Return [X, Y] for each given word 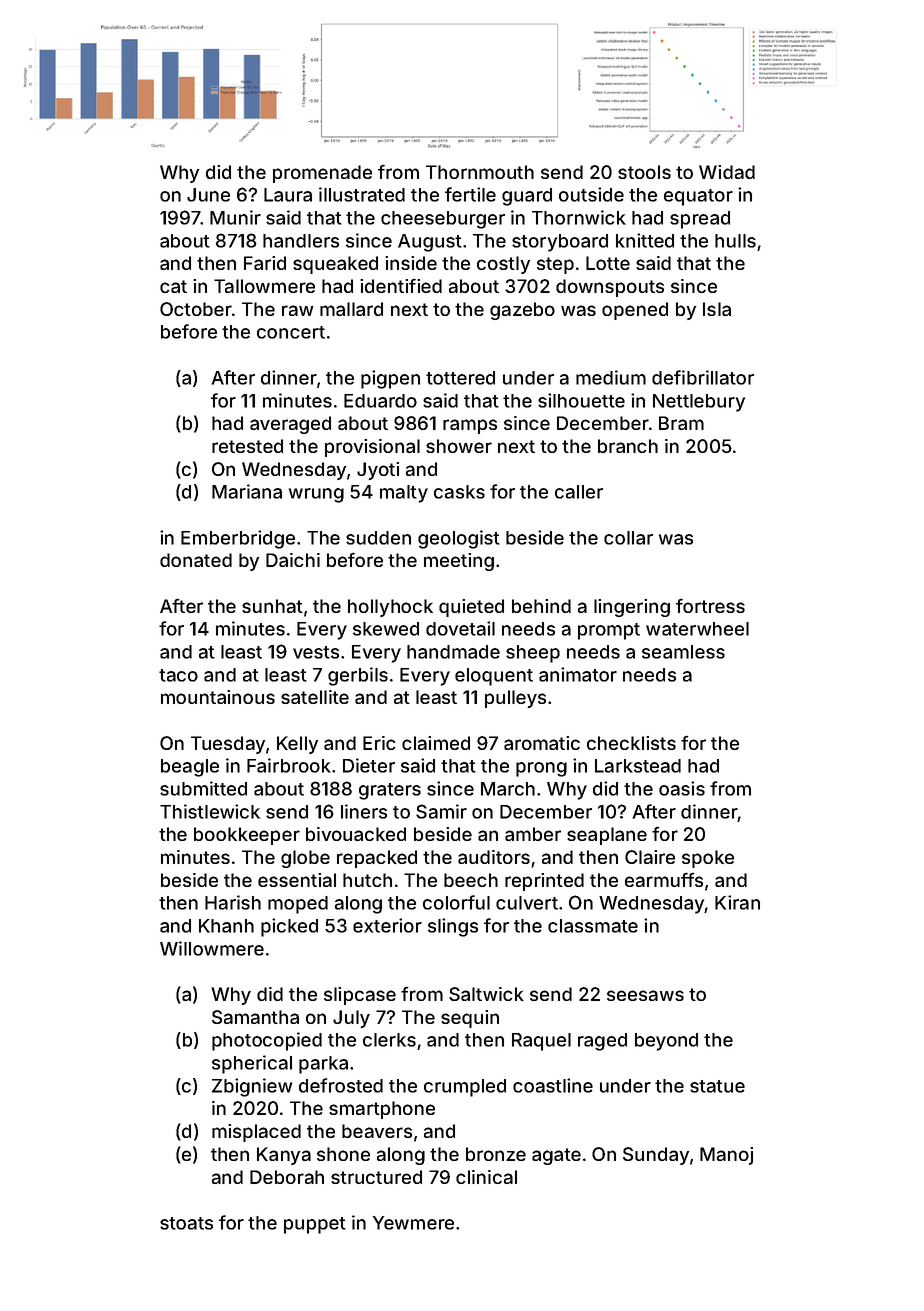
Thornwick [579, 217]
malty [404, 494]
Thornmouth [480, 172]
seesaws [645, 995]
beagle [190, 768]
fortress [710, 606]
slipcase [360, 996]
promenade [322, 174]
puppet [315, 1225]
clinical [486, 1177]
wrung [316, 495]
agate [556, 1156]
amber [533, 834]
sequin [470, 1019]
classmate [593, 926]
